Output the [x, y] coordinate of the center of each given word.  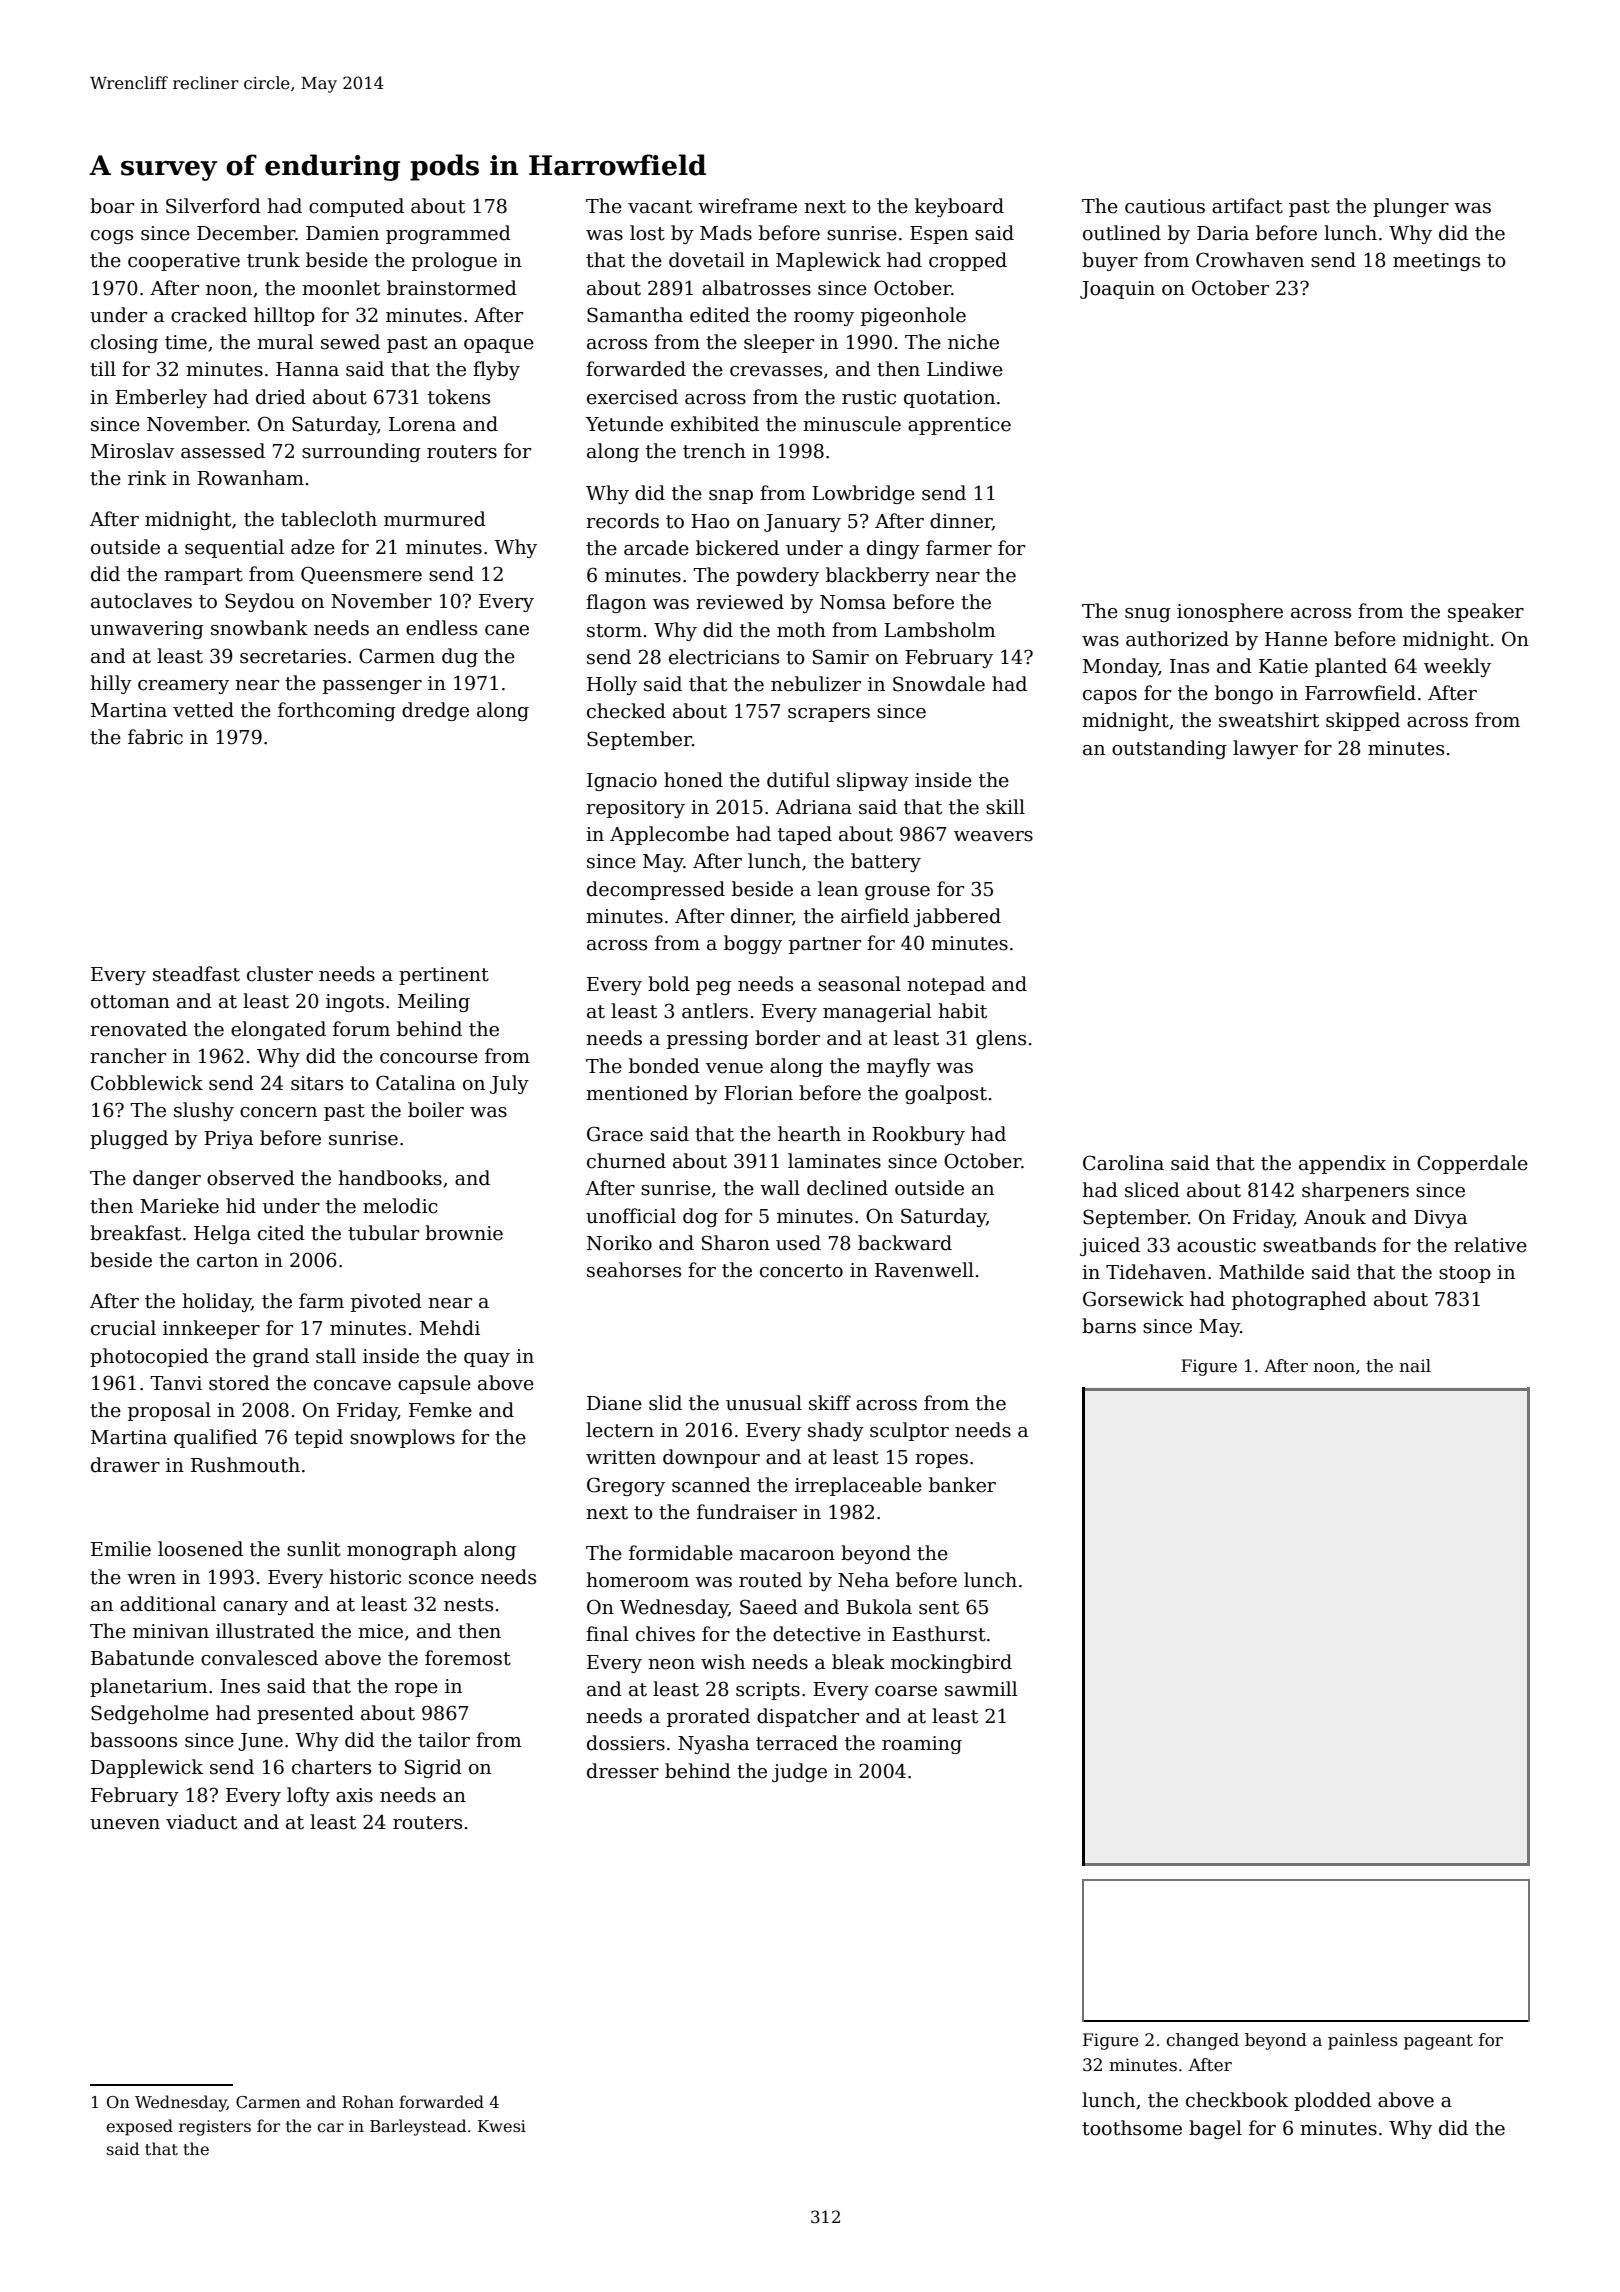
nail [1415, 1365]
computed [356, 207]
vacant [660, 207]
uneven [125, 1824]
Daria [1223, 233]
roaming [922, 1745]
